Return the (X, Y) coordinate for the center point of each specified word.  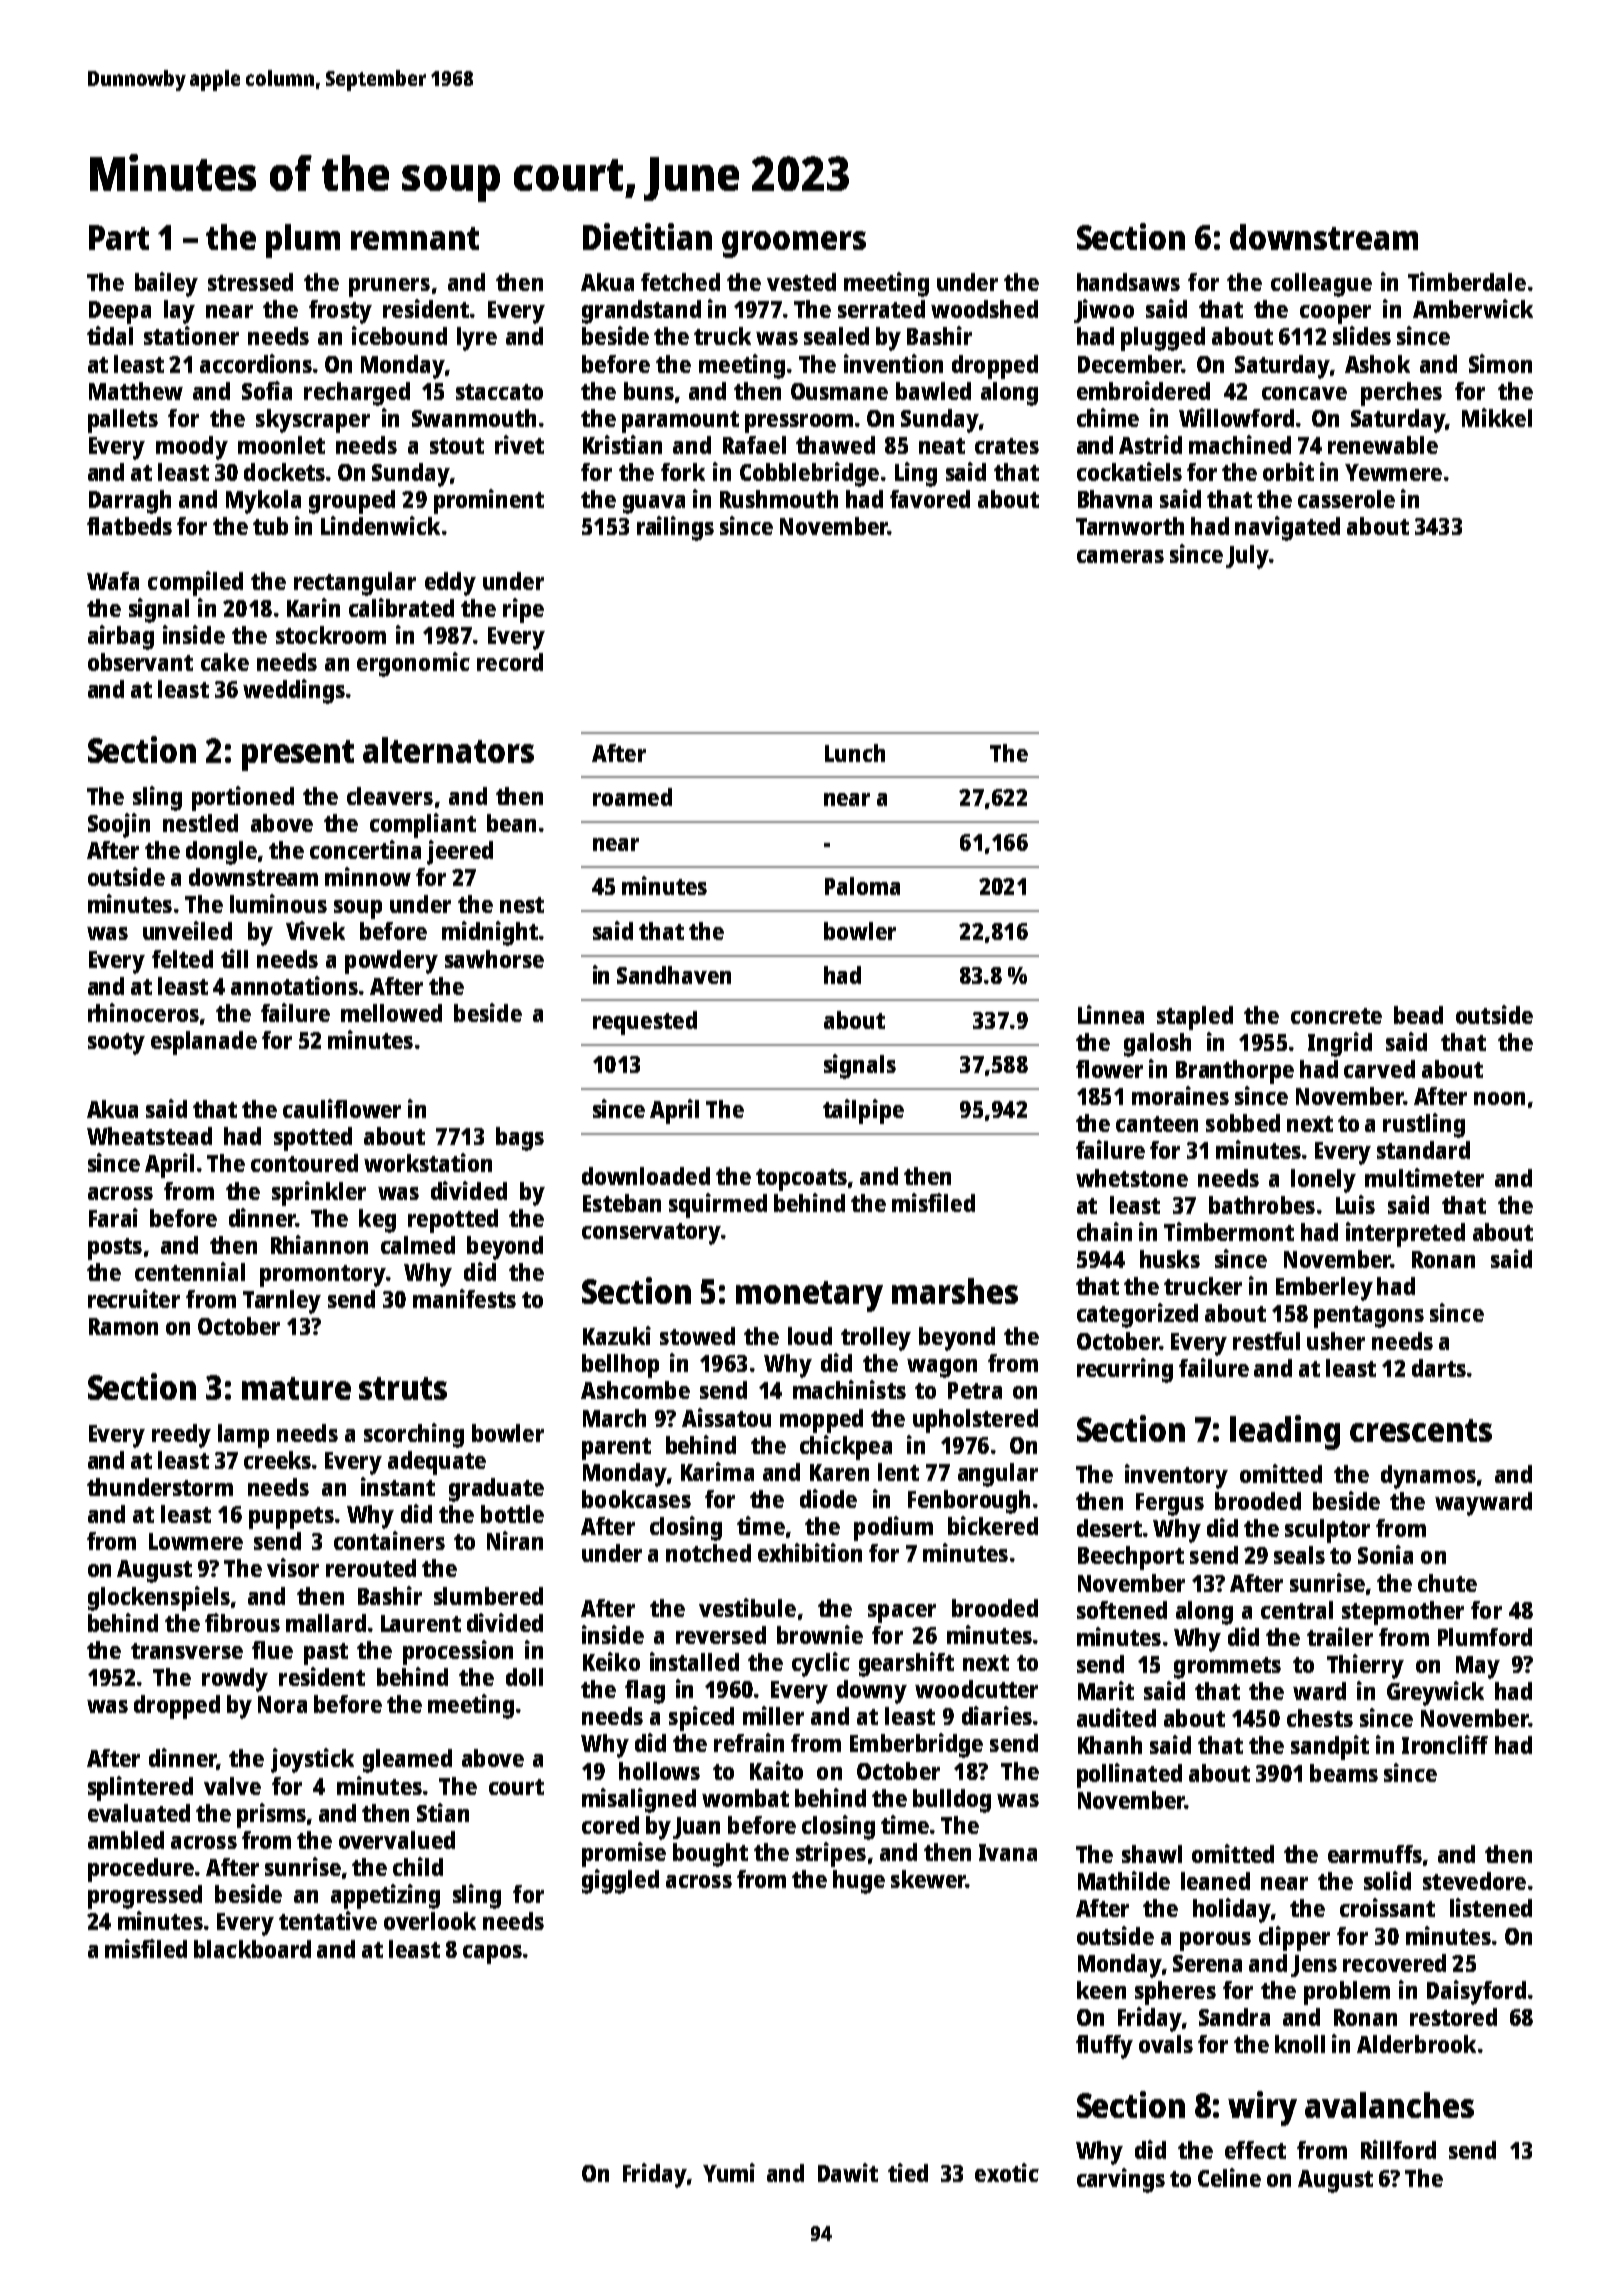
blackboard (252, 1949)
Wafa (113, 581)
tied (908, 2172)
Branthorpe (1235, 1072)
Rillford (1398, 2149)
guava (654, 504)
